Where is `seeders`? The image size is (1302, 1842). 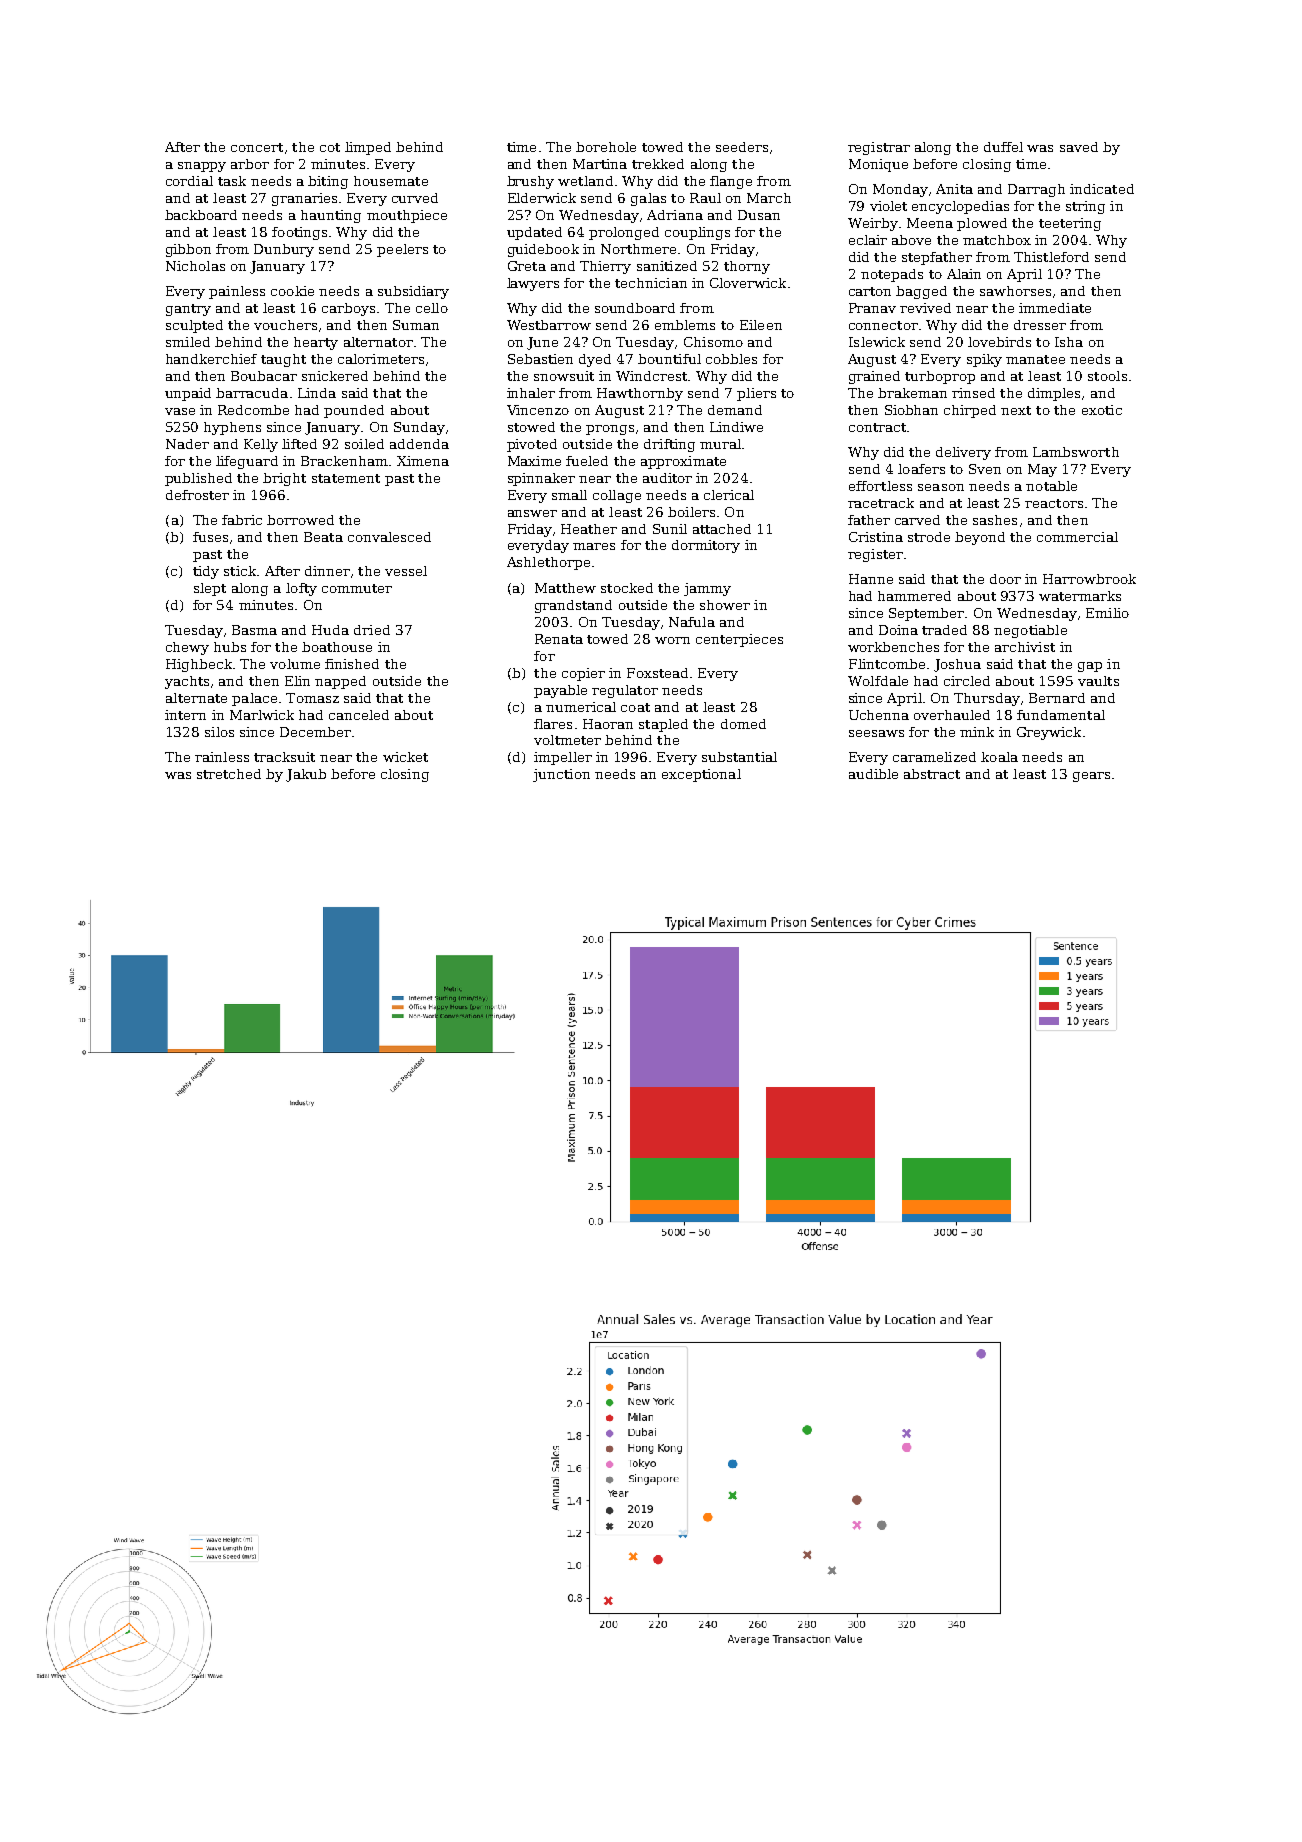
seeders is located at coordinates (742, 147).
